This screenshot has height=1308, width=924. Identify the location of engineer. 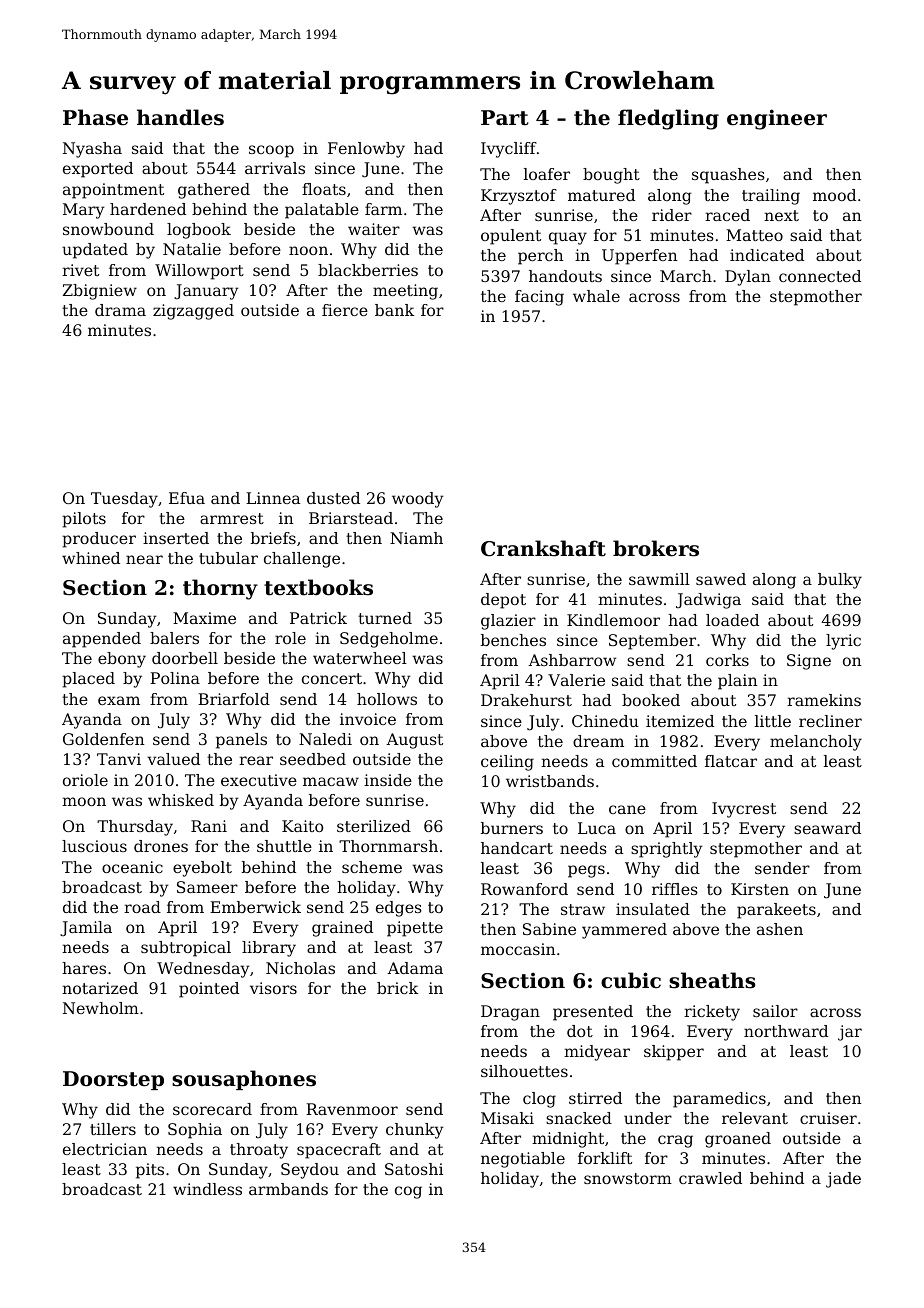
(777, 119).
